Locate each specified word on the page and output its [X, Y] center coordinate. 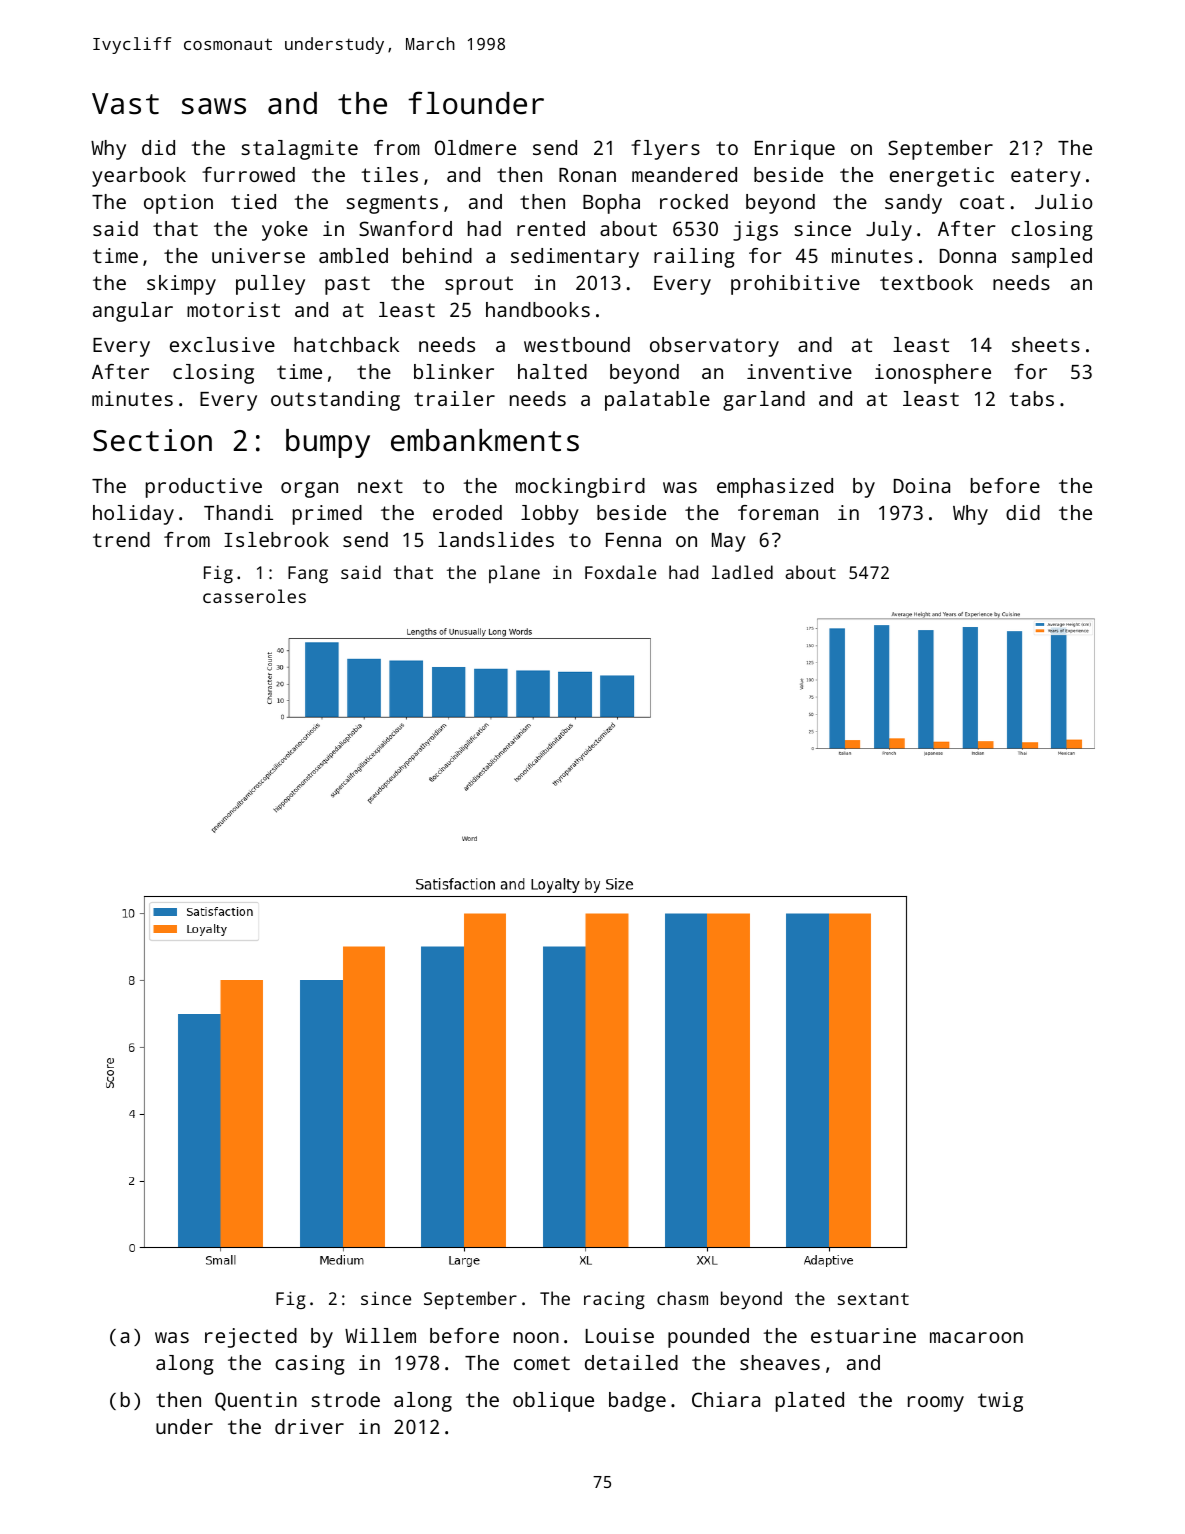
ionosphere [933, 374]
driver [309, 1426]
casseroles [254, 596]
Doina [922, 485]
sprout [479, 285]
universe [258, 255]
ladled [742, 572]
